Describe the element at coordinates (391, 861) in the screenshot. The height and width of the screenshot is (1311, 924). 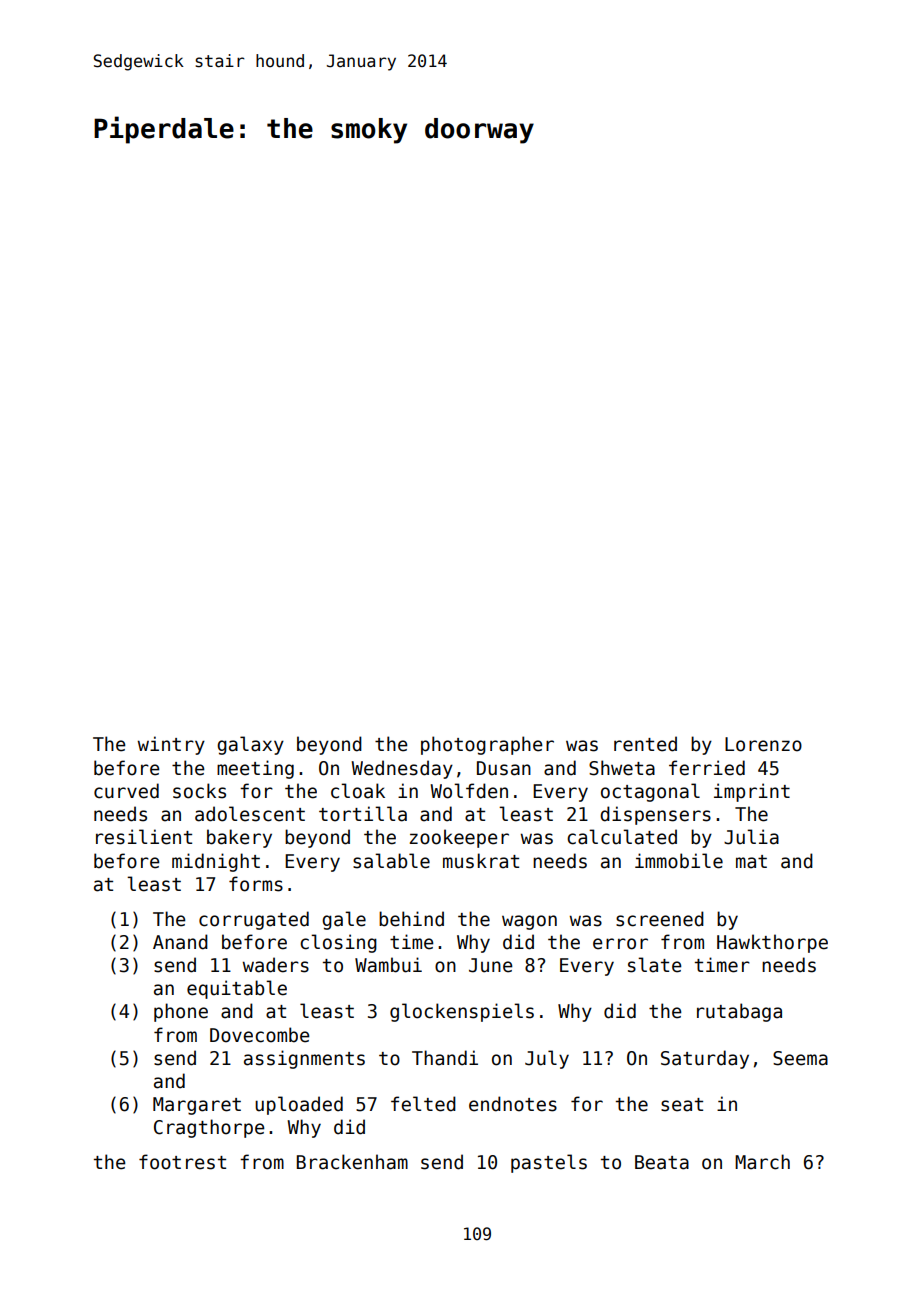
I see `salable` at that location.
